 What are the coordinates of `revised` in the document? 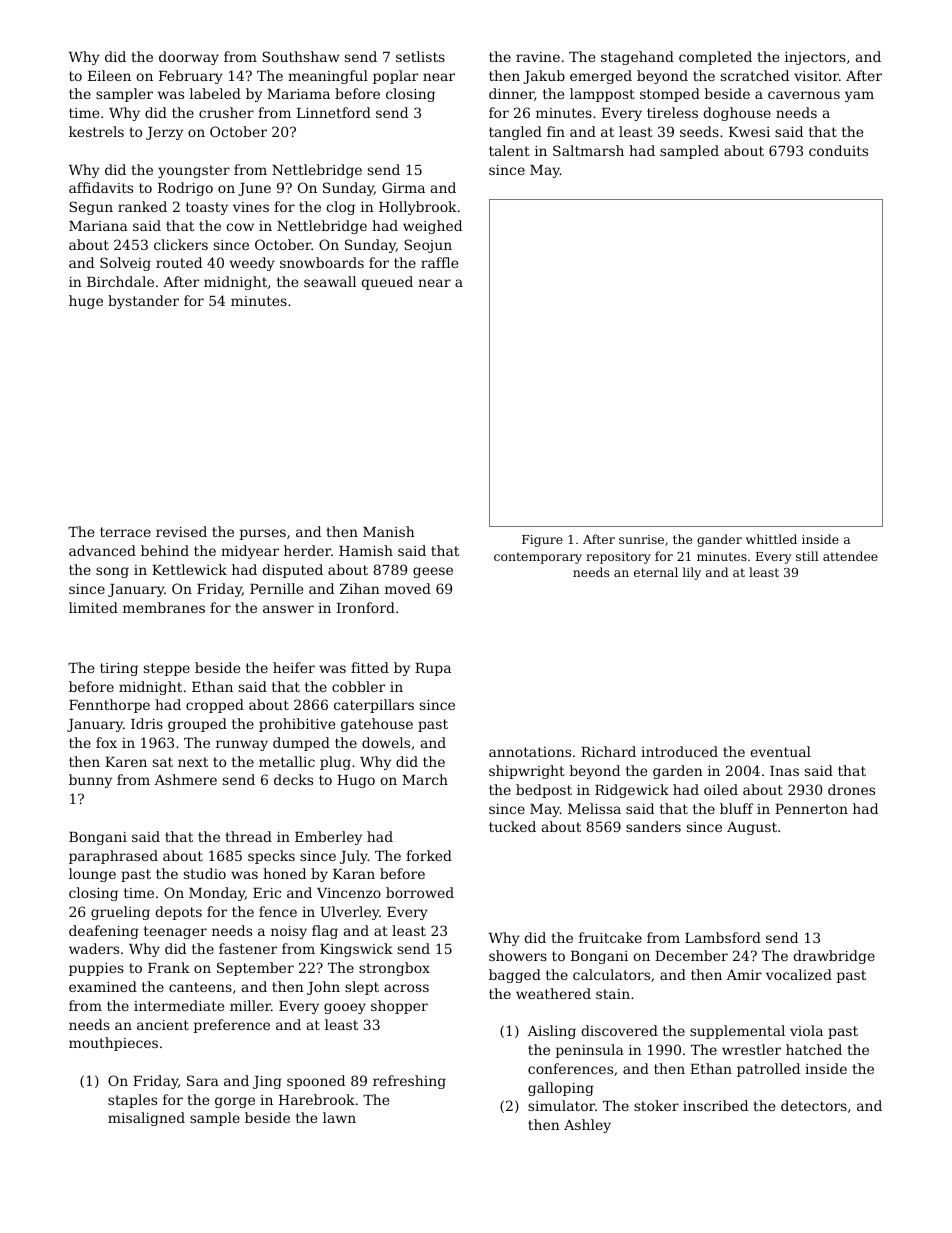 It's located at (181, 531).
